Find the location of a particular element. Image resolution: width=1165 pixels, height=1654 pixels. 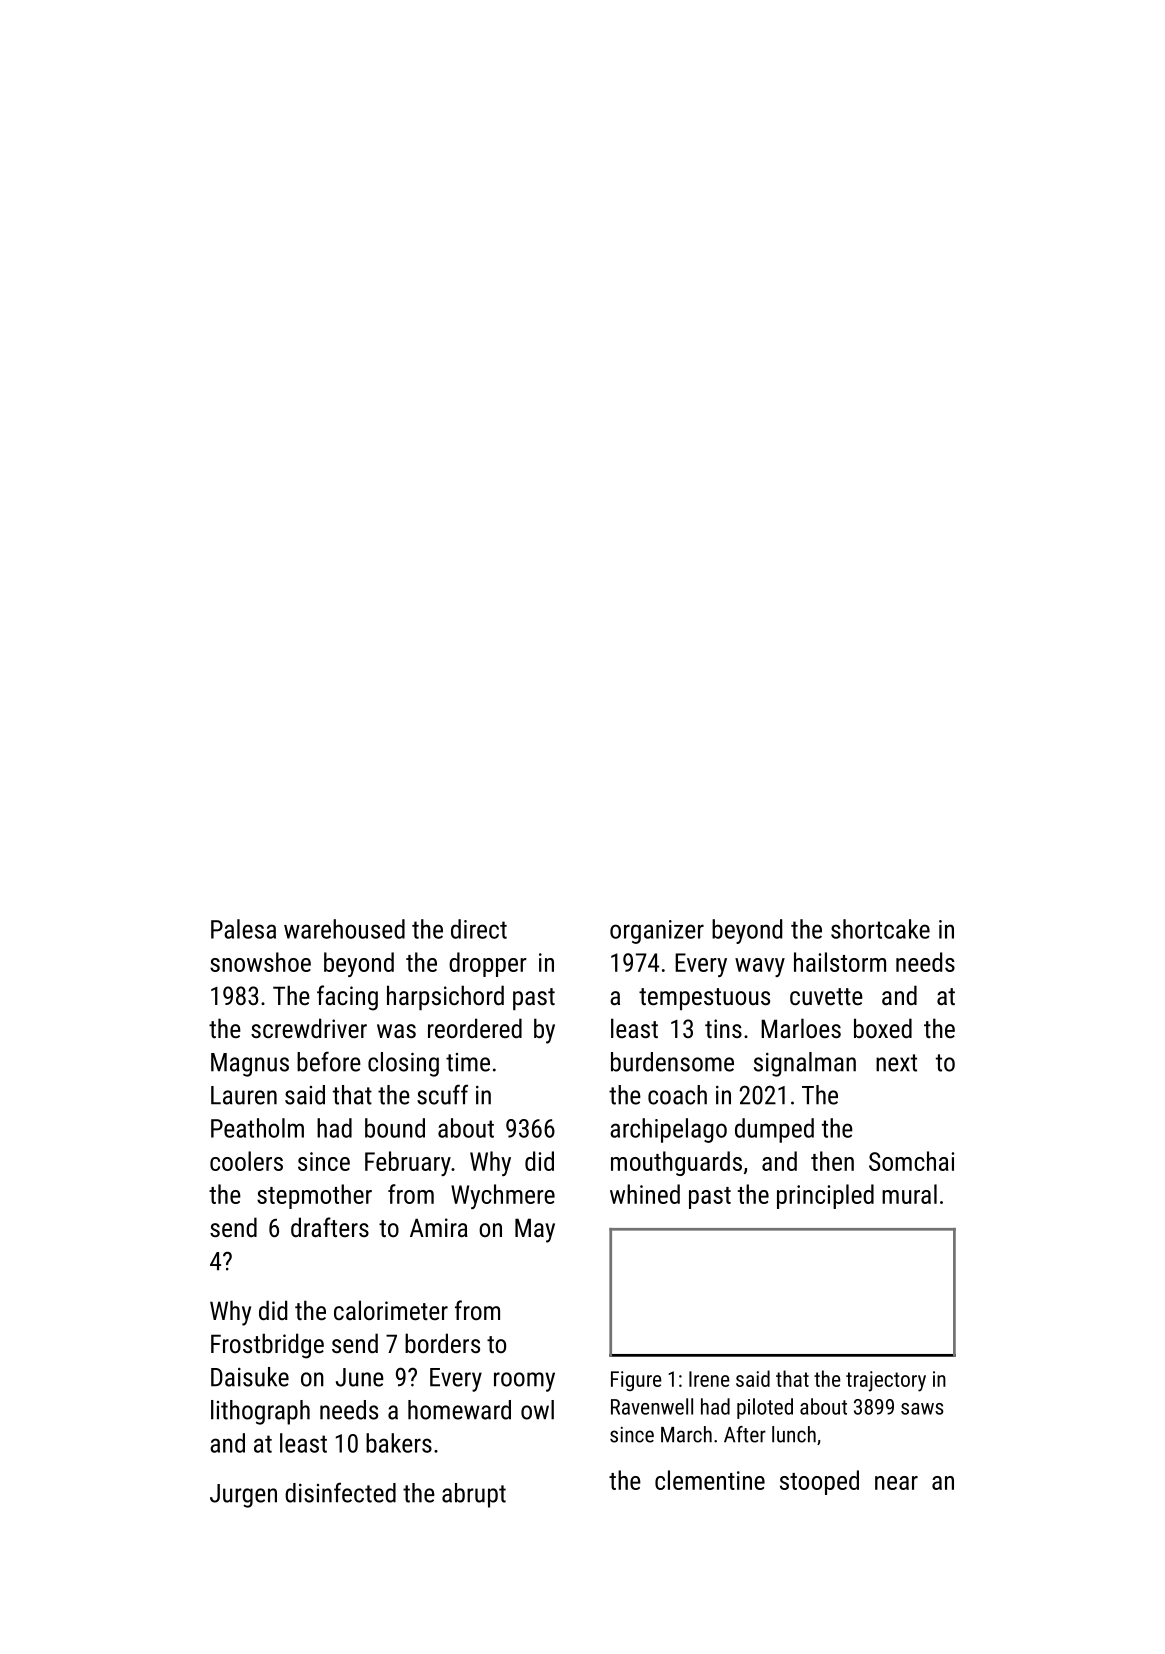

principled is located at coordinates (825, 1196).
